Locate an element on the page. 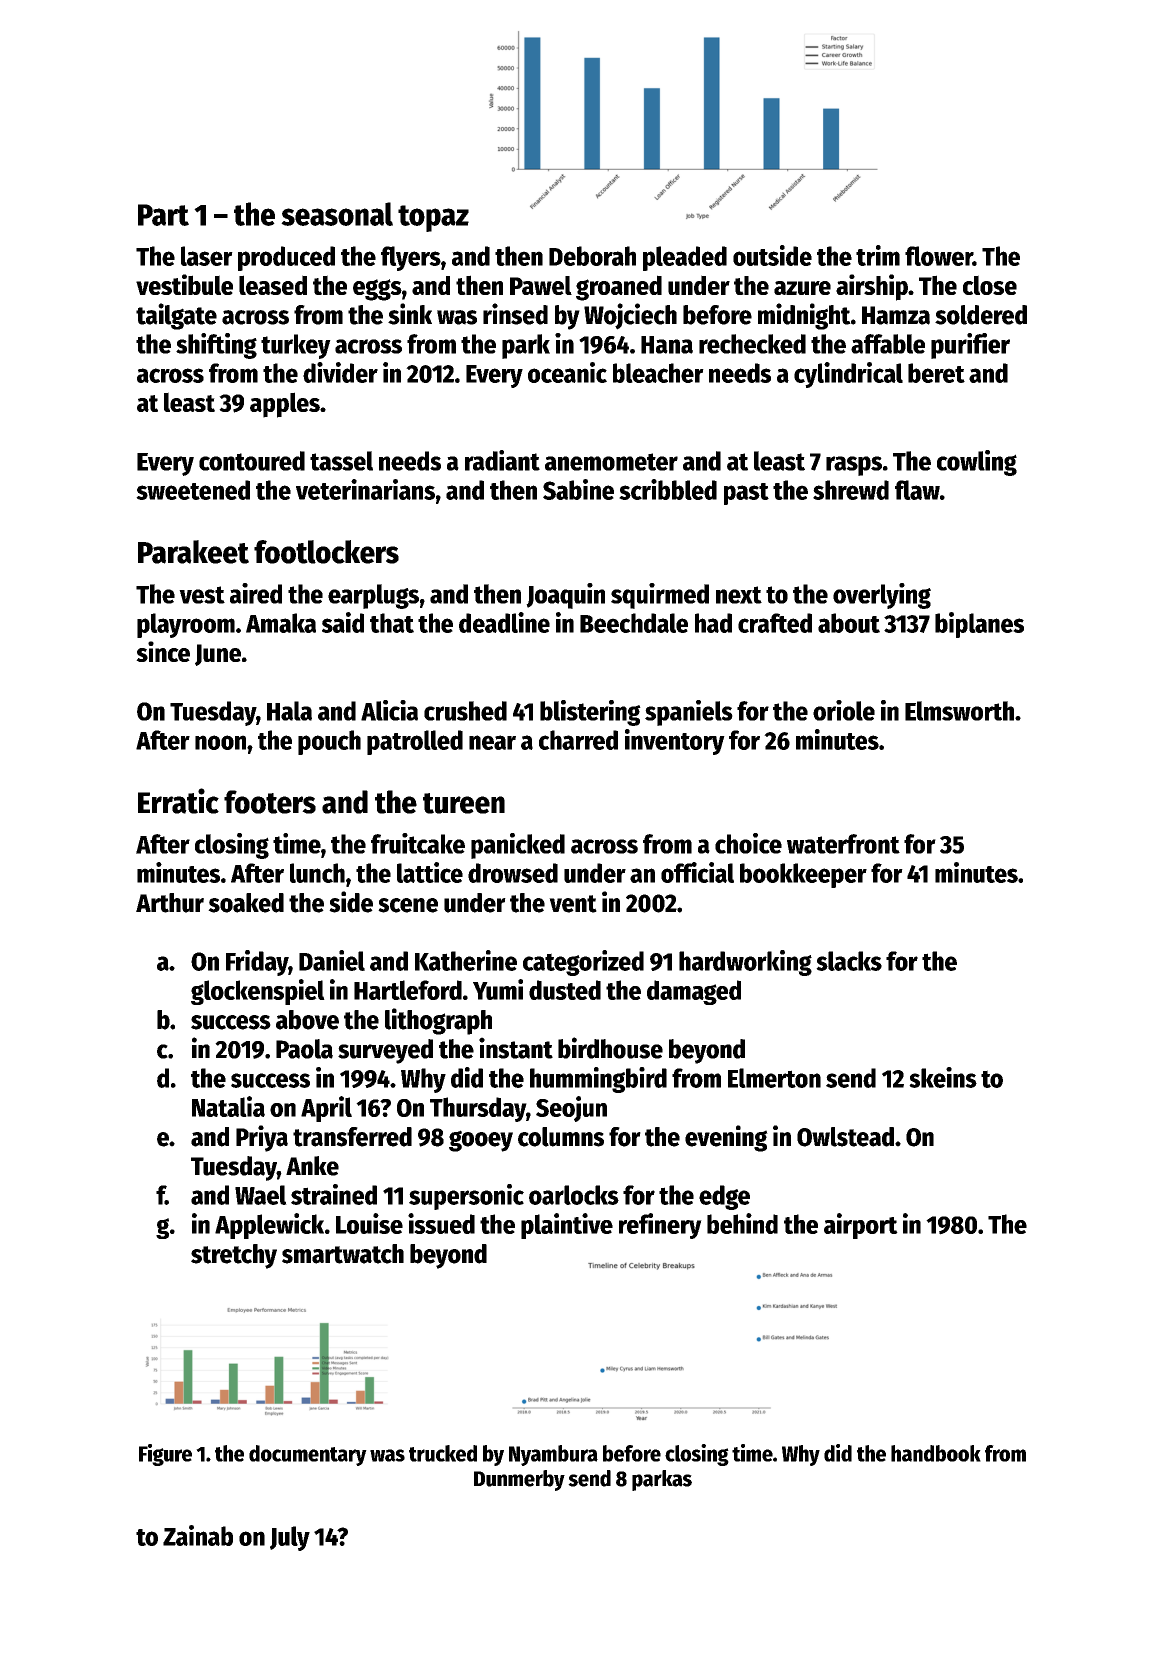 The height and width of the page is (1654, 1165). waterfront is located at coordinates (843, 844).
